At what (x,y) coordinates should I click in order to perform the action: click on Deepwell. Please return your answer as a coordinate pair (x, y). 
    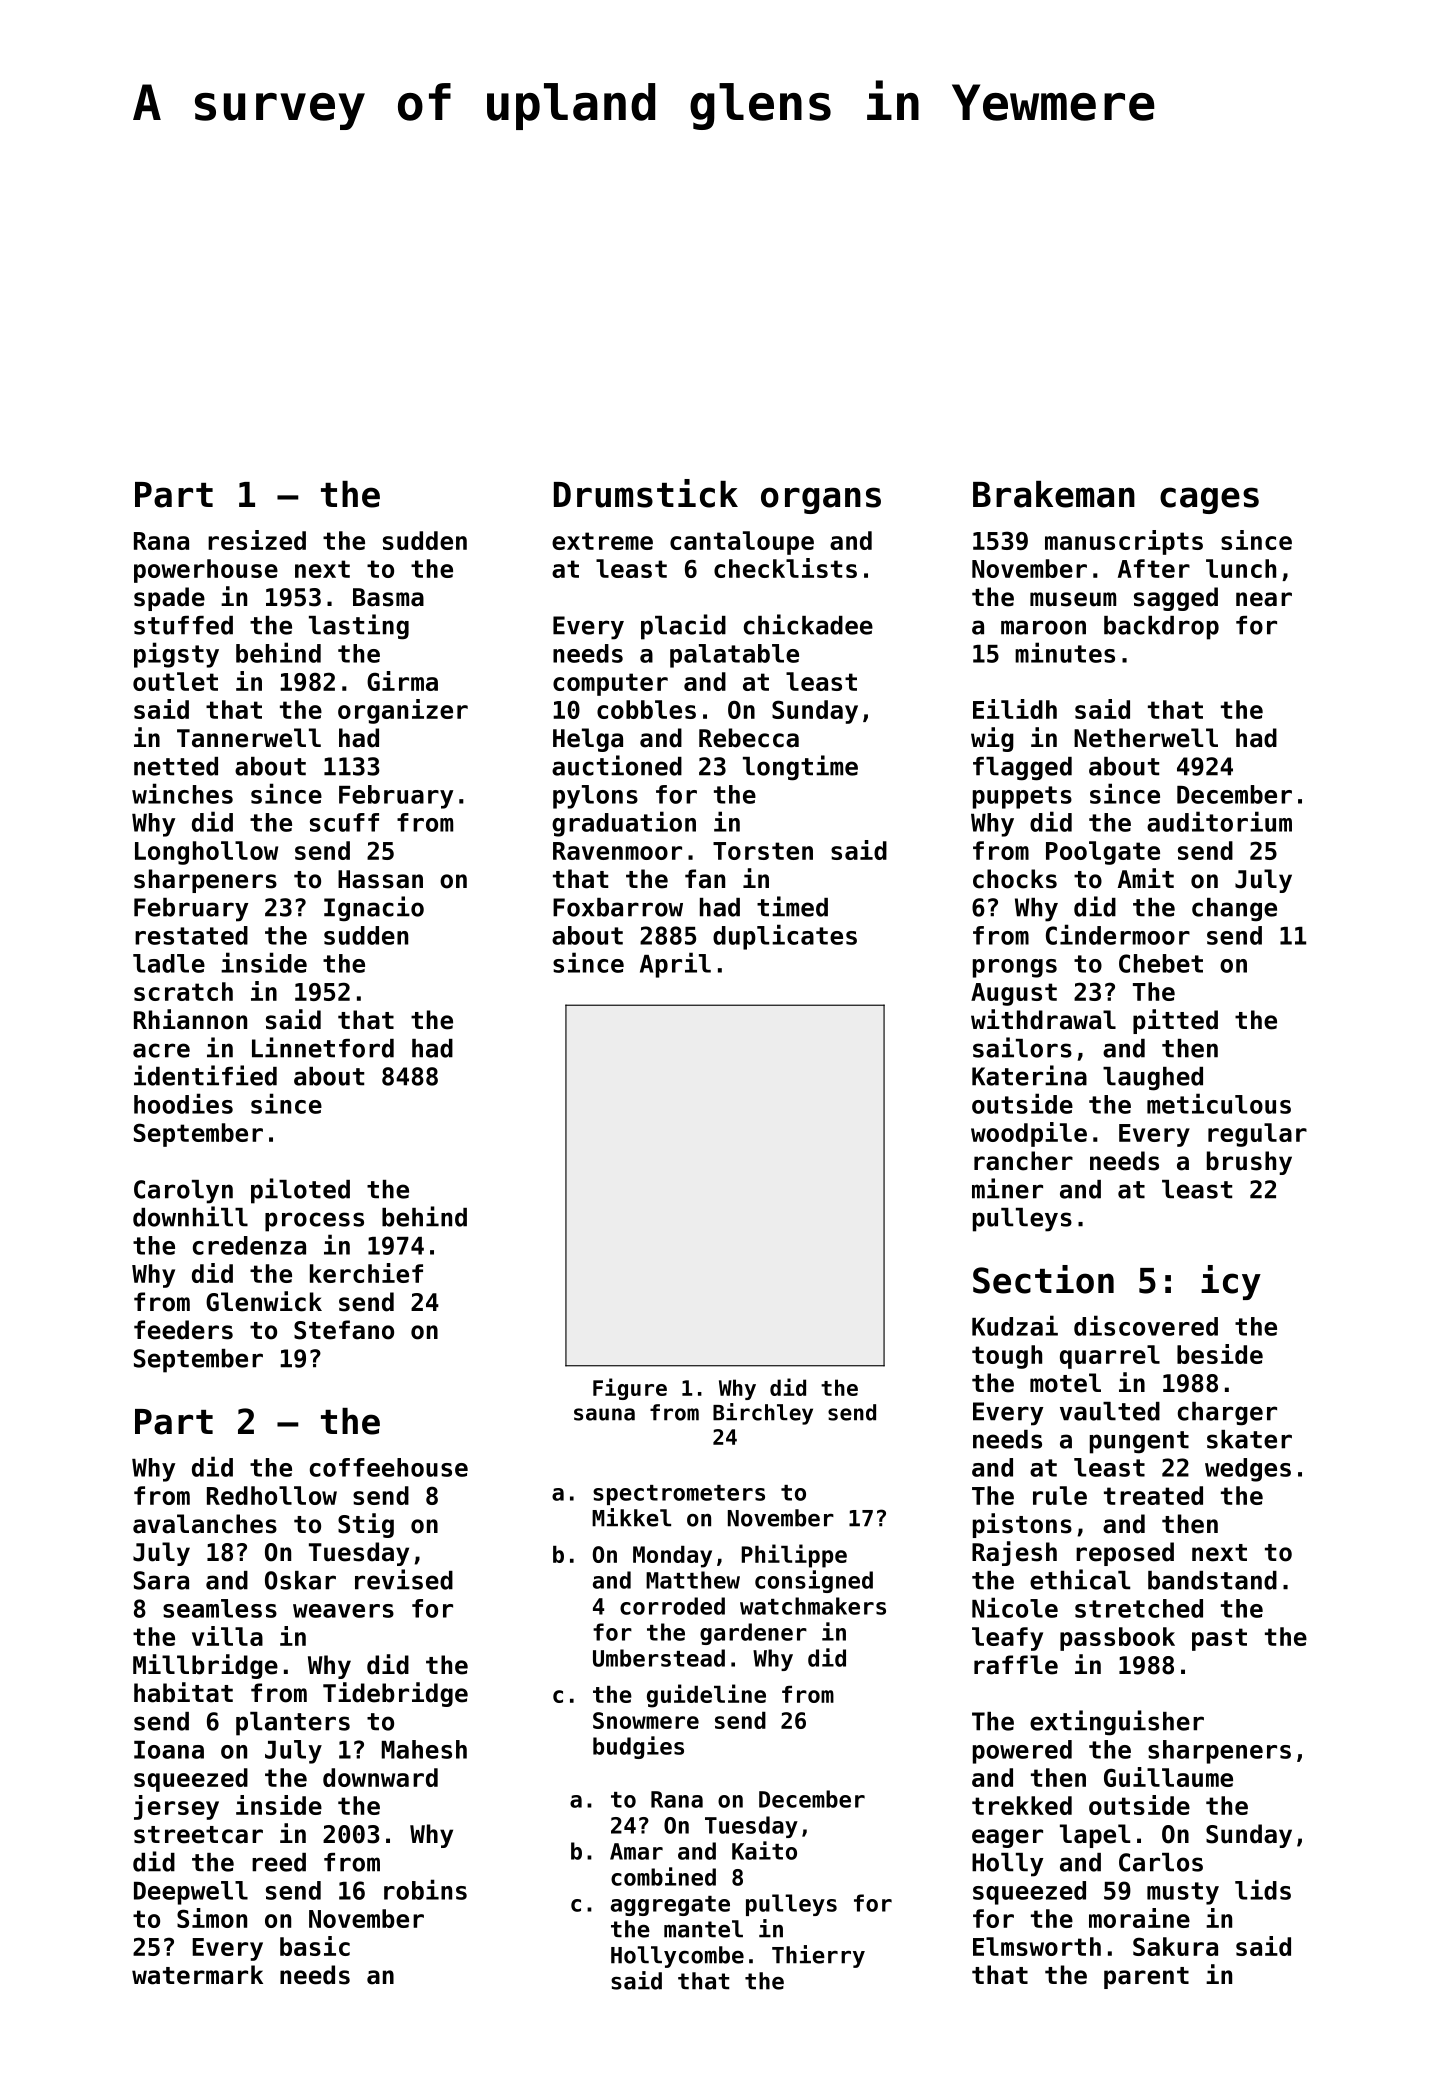
    Looking at the image, I should click on (191, 1893).
